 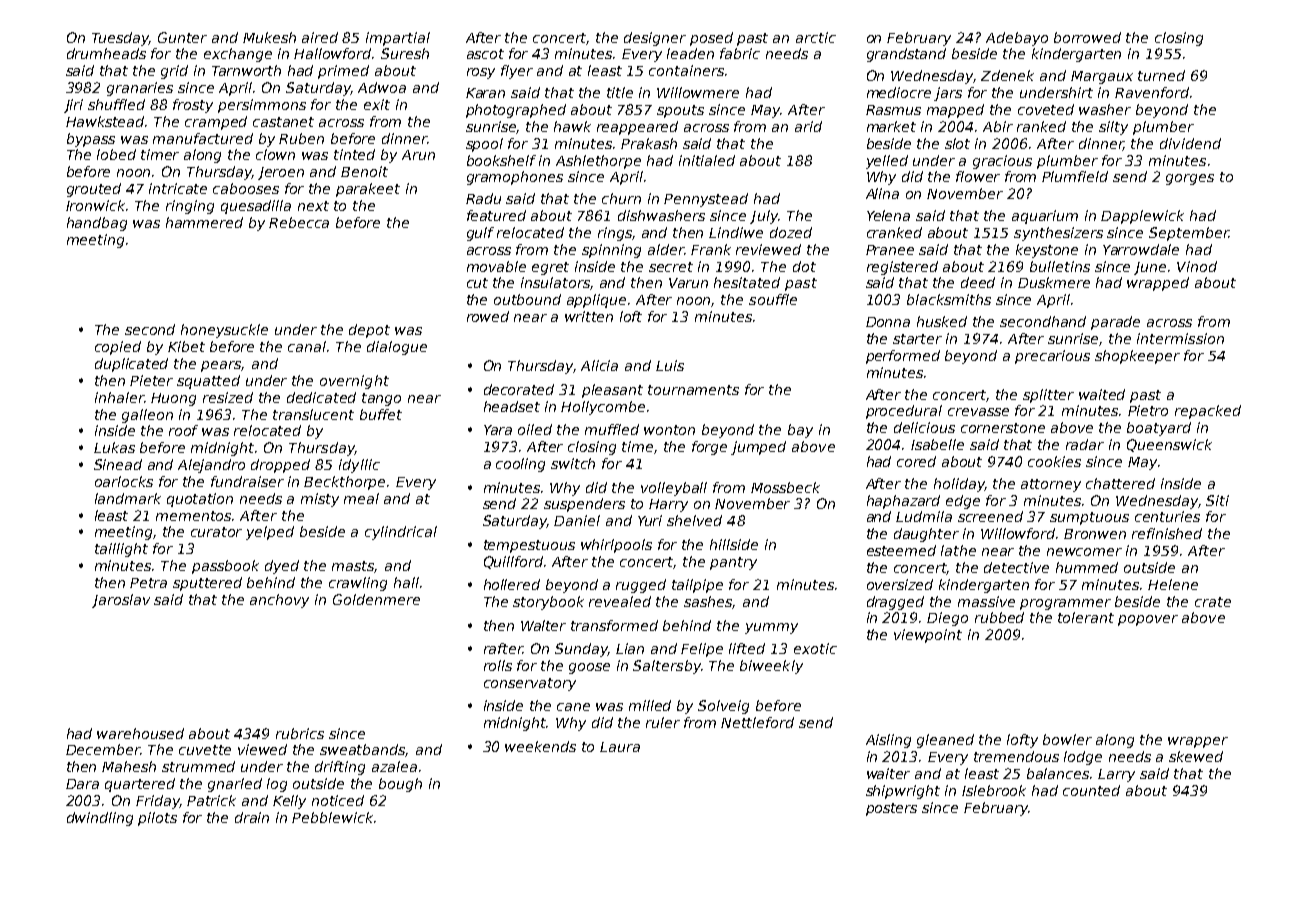 What do you see at coordinates (517, 72) in the document?
I see `flyer` at bounding box center [517, 72].
